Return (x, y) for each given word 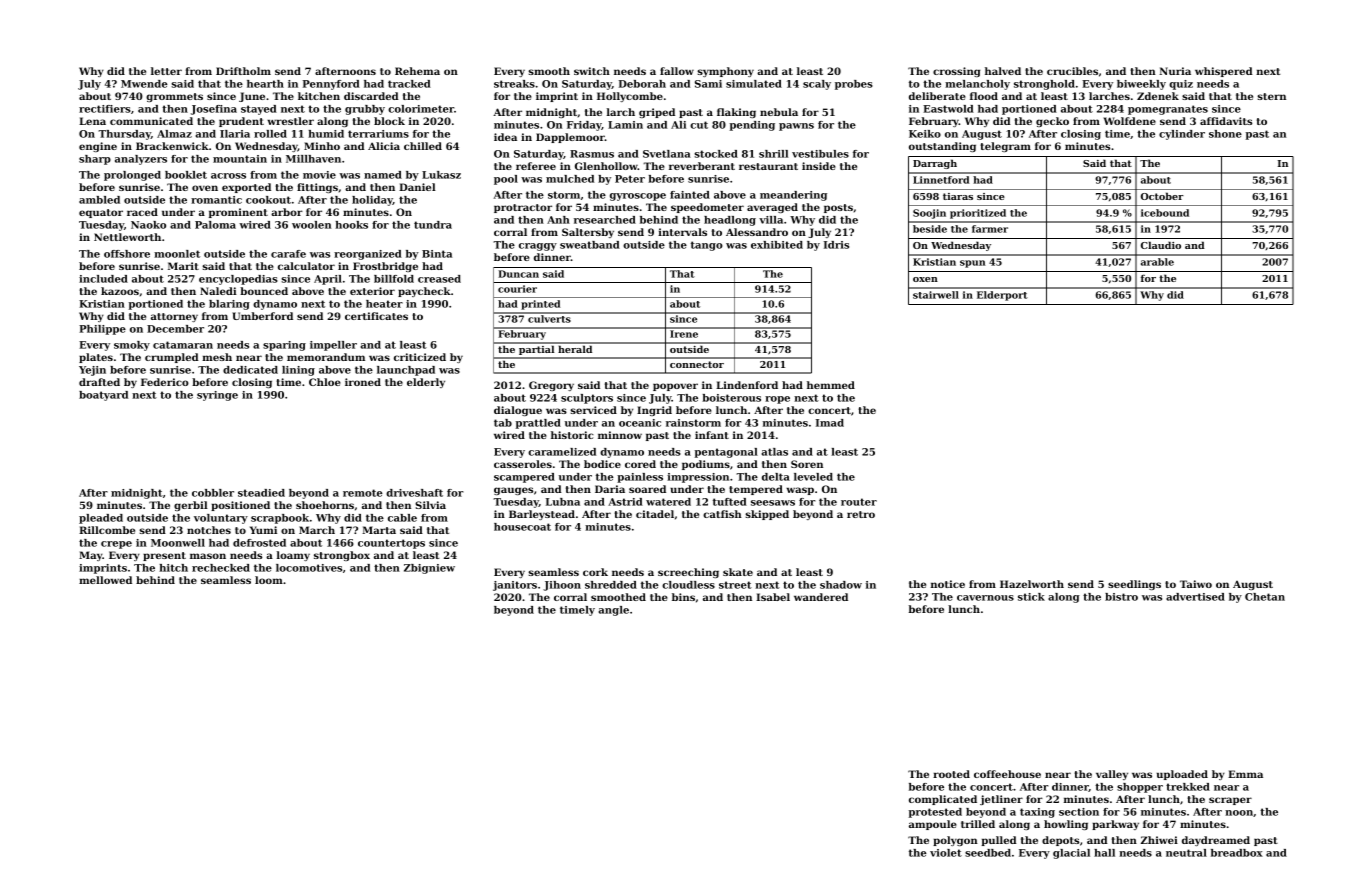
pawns (796, 127)
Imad (830, 423)
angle (614, 611)
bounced (264, 291)
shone (1225, 134)
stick (1031, 597)
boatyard (103, 396)
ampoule (933, 825)
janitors (515, 586)
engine (98, 147)
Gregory (551, 386)
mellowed (105, 580)
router (859, 502)
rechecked (221, 568)
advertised (1195, 597)
